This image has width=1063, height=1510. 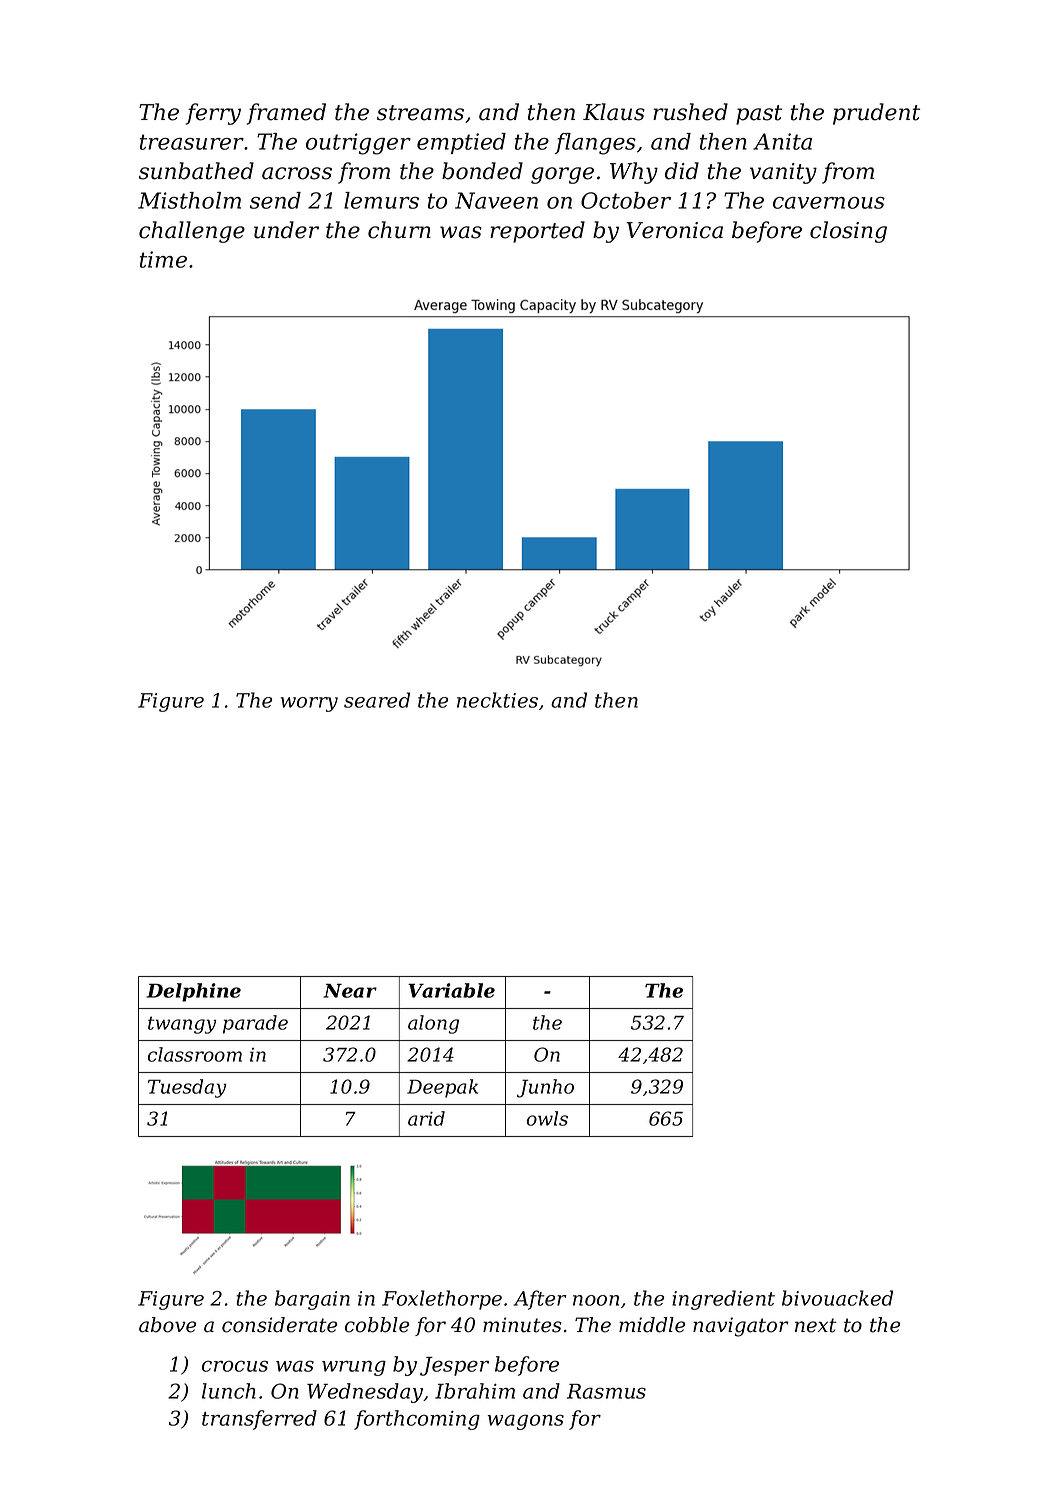 I want to click on worry, so click(x=309, y=704).
